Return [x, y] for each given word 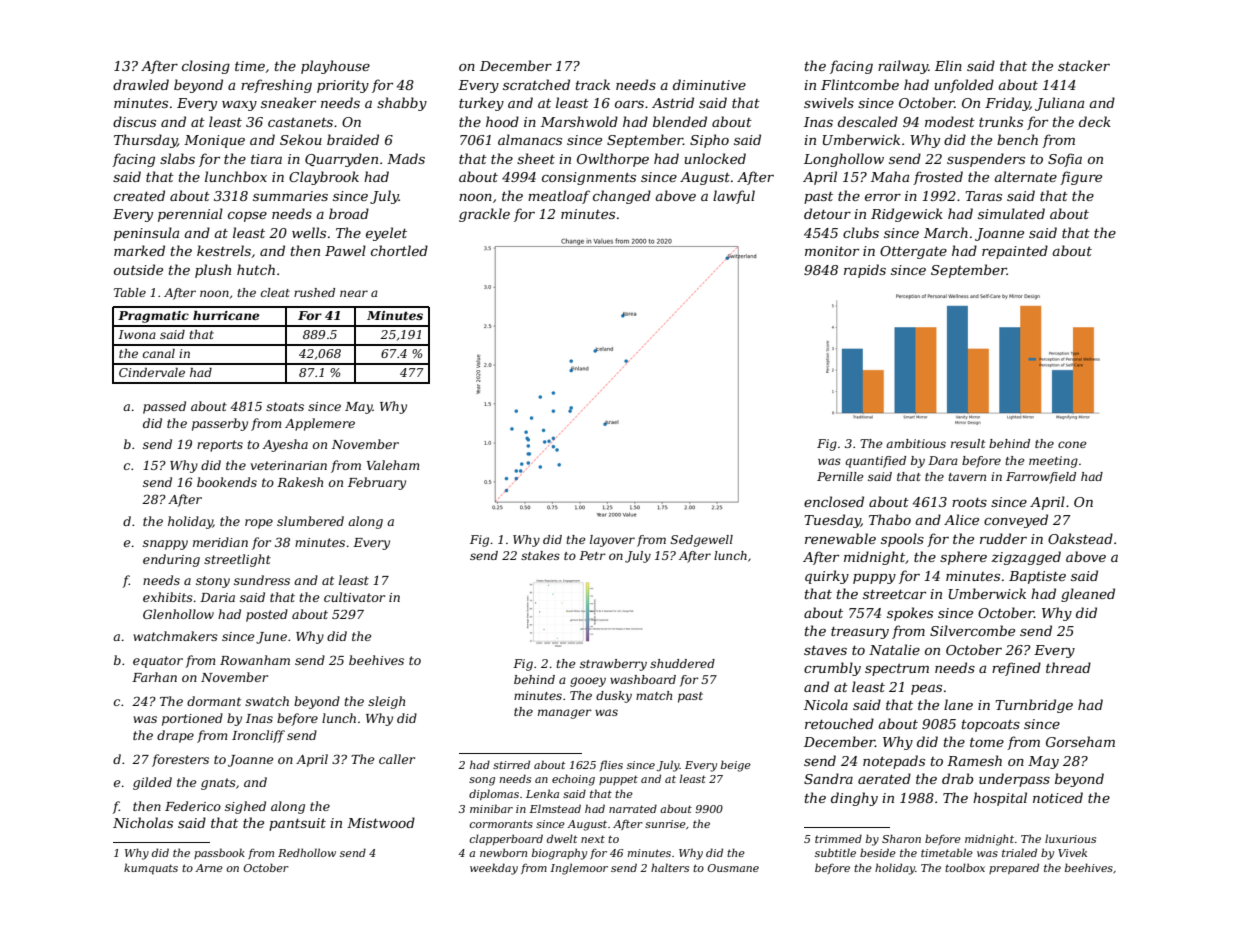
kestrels [224, 250]
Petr [592, 555]
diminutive [709, 84]
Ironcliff [258, 736]
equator [158, 662]
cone [1072, 444]
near [354, 293]
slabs [177, 158]
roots [969, 502]
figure [1081, 178]
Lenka [542, 793]
